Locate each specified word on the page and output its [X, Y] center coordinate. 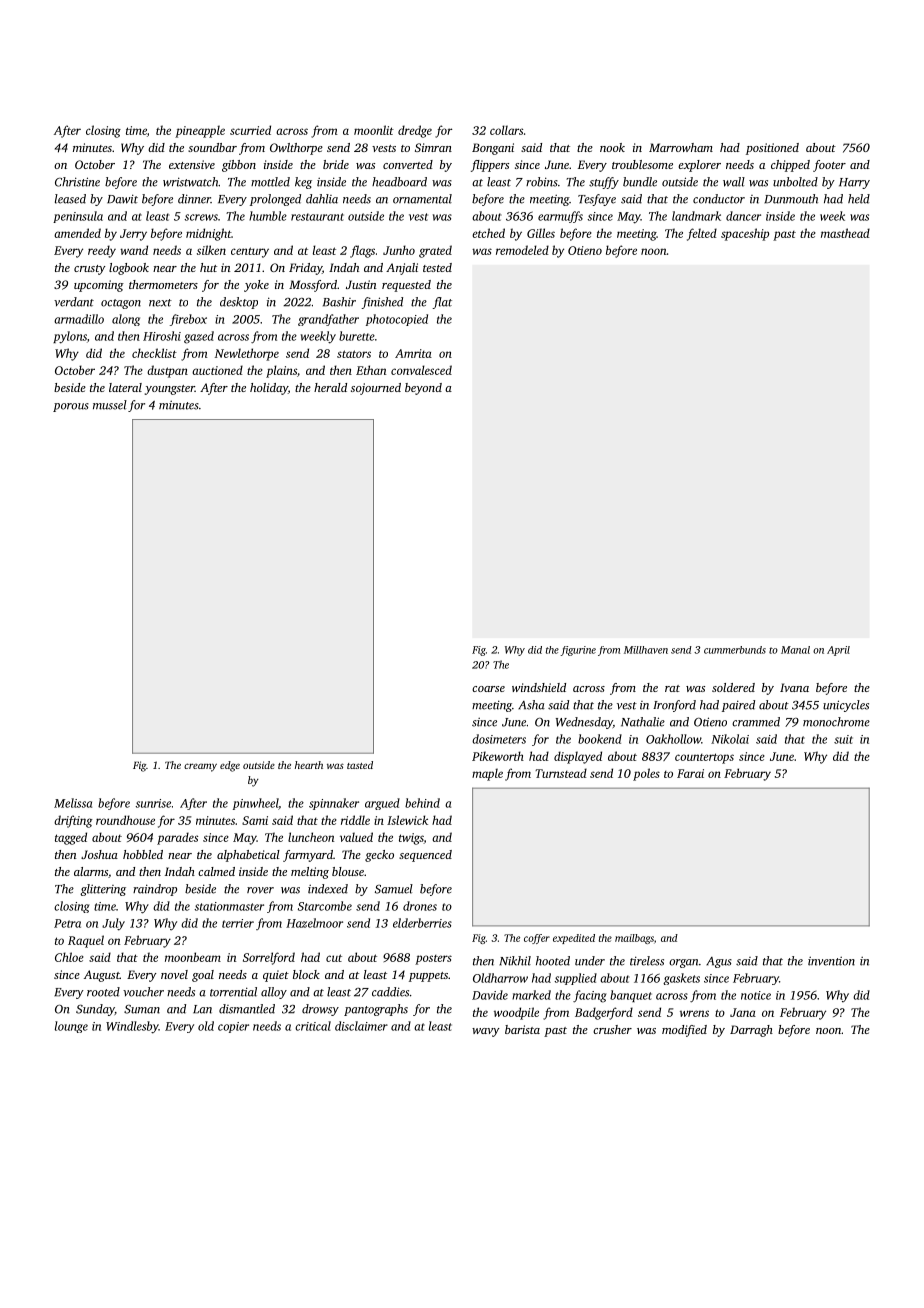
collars [506, 130]
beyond [423, 389]
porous [71, 407]
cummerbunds [735, 650]
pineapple [200, 131]
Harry [854, 183]
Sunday [95, 1010]
